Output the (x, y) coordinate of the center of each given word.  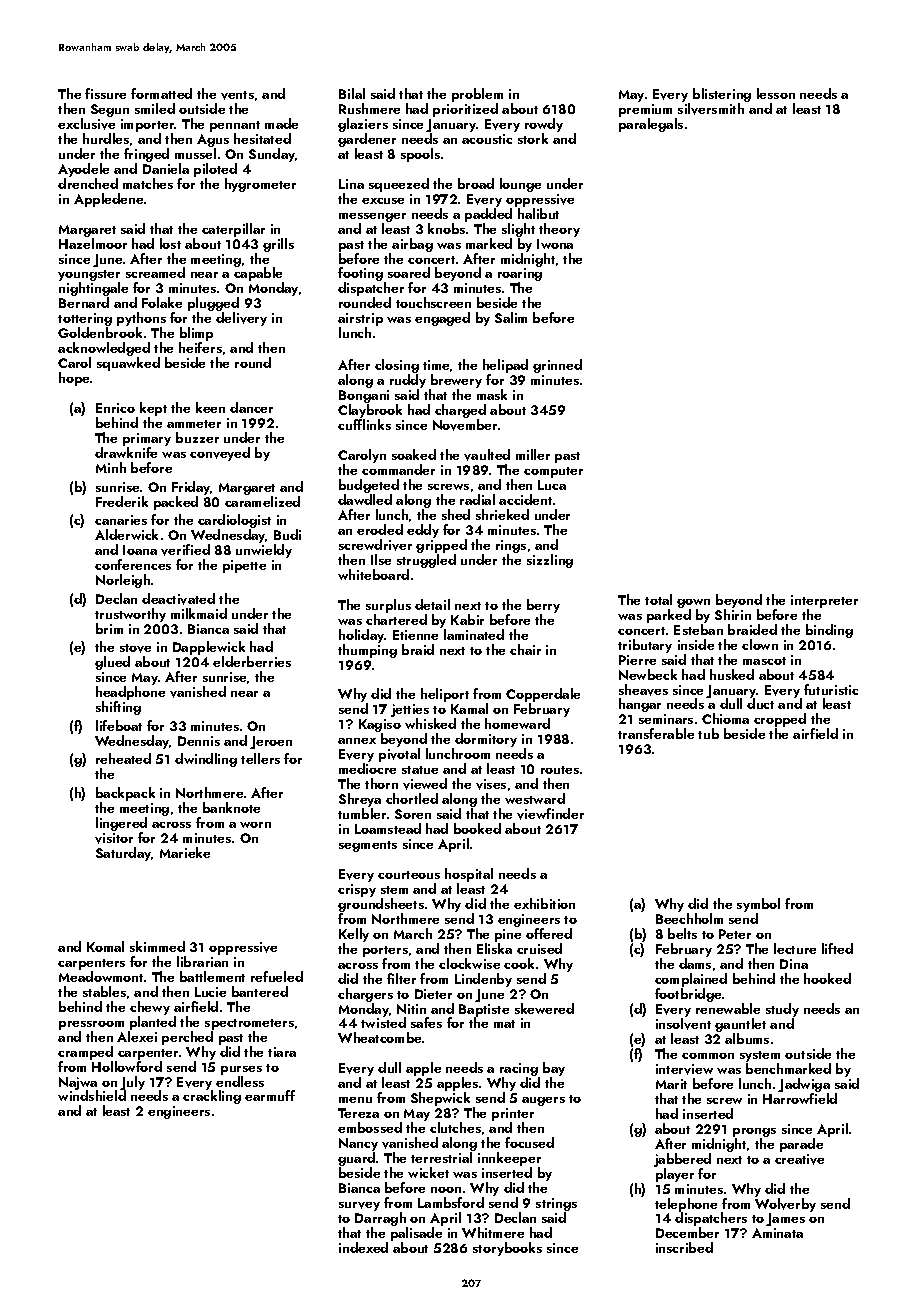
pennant (235, 126)
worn (255, 825)
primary (147, 439)
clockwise (469, 963)
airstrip (360, 320)
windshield (92, 1096)
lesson (776, 93)
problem (477, 95)
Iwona (555, 244)
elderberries (252, 661)
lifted (837, 948)
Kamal (469, 709)
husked (732, 674)
